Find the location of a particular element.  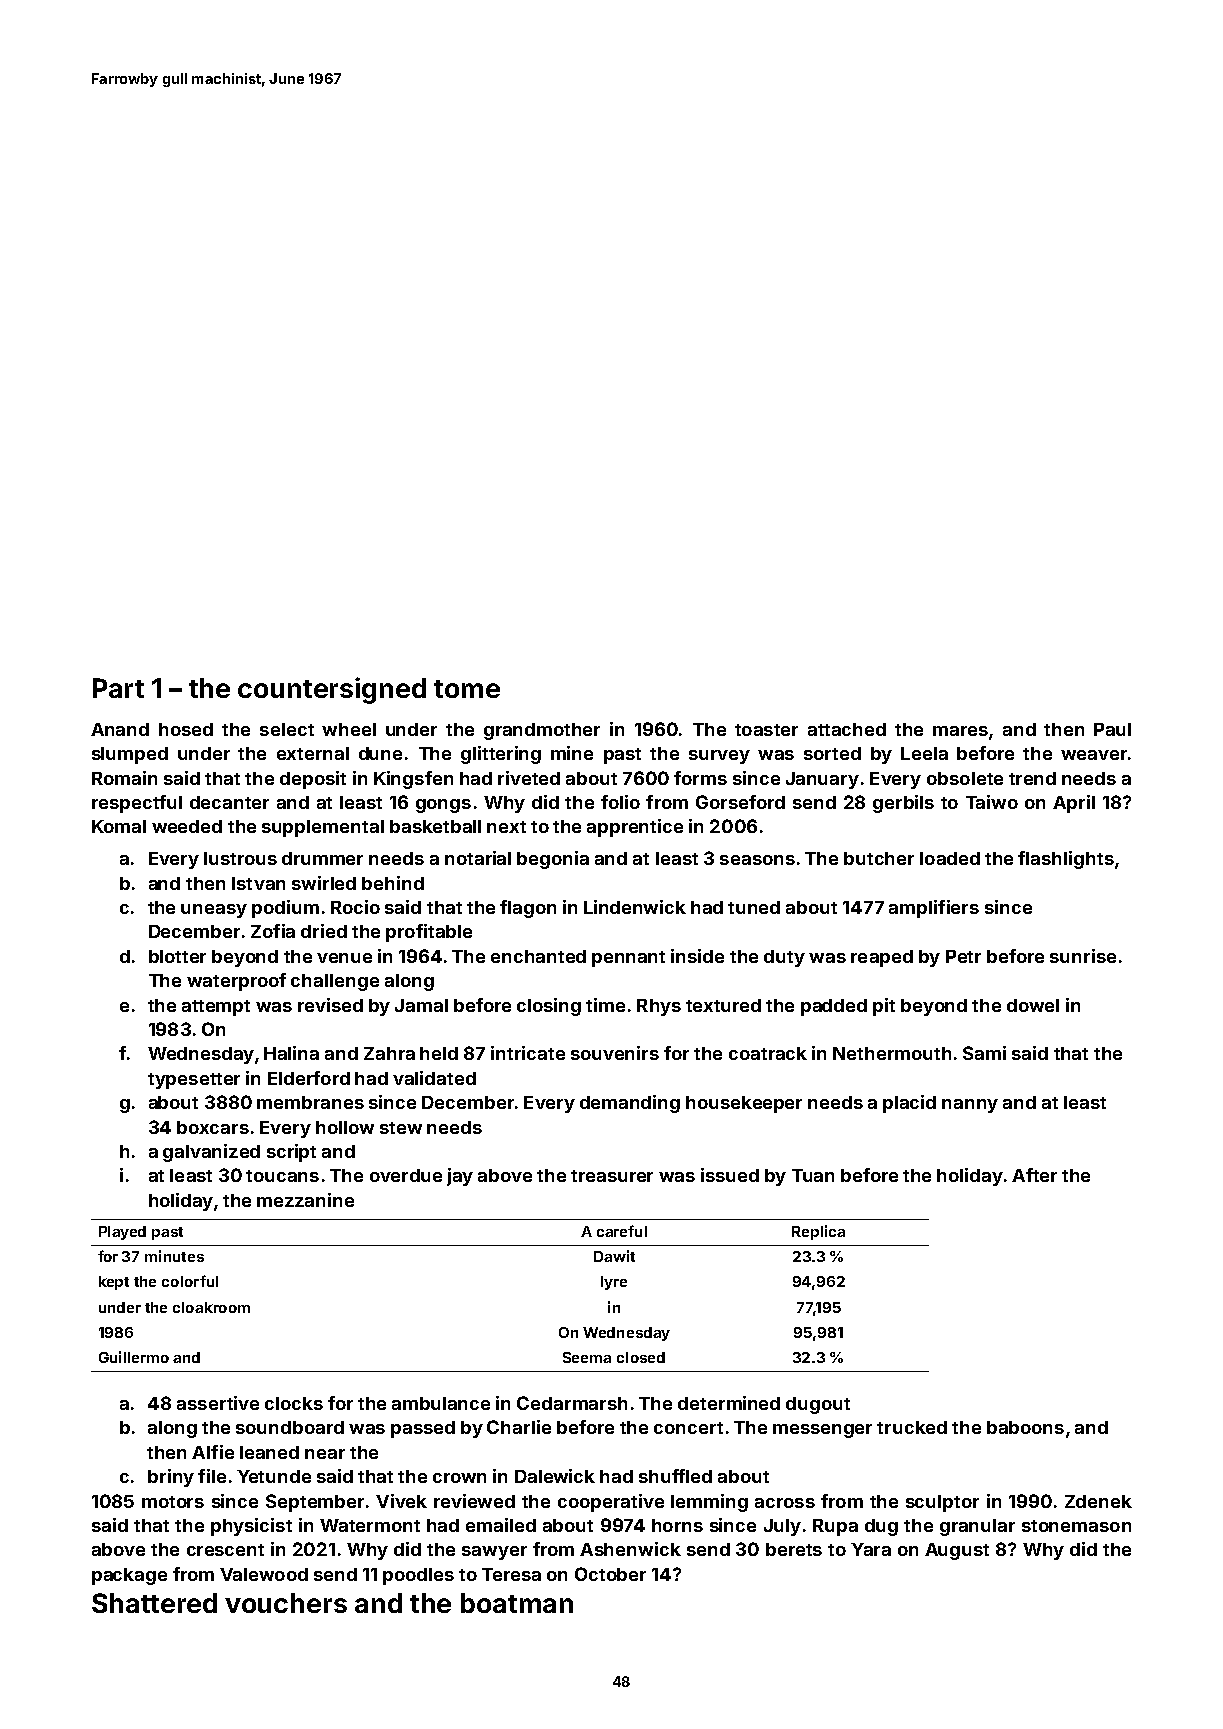

boatman is located at coordinates (517, 1603).
